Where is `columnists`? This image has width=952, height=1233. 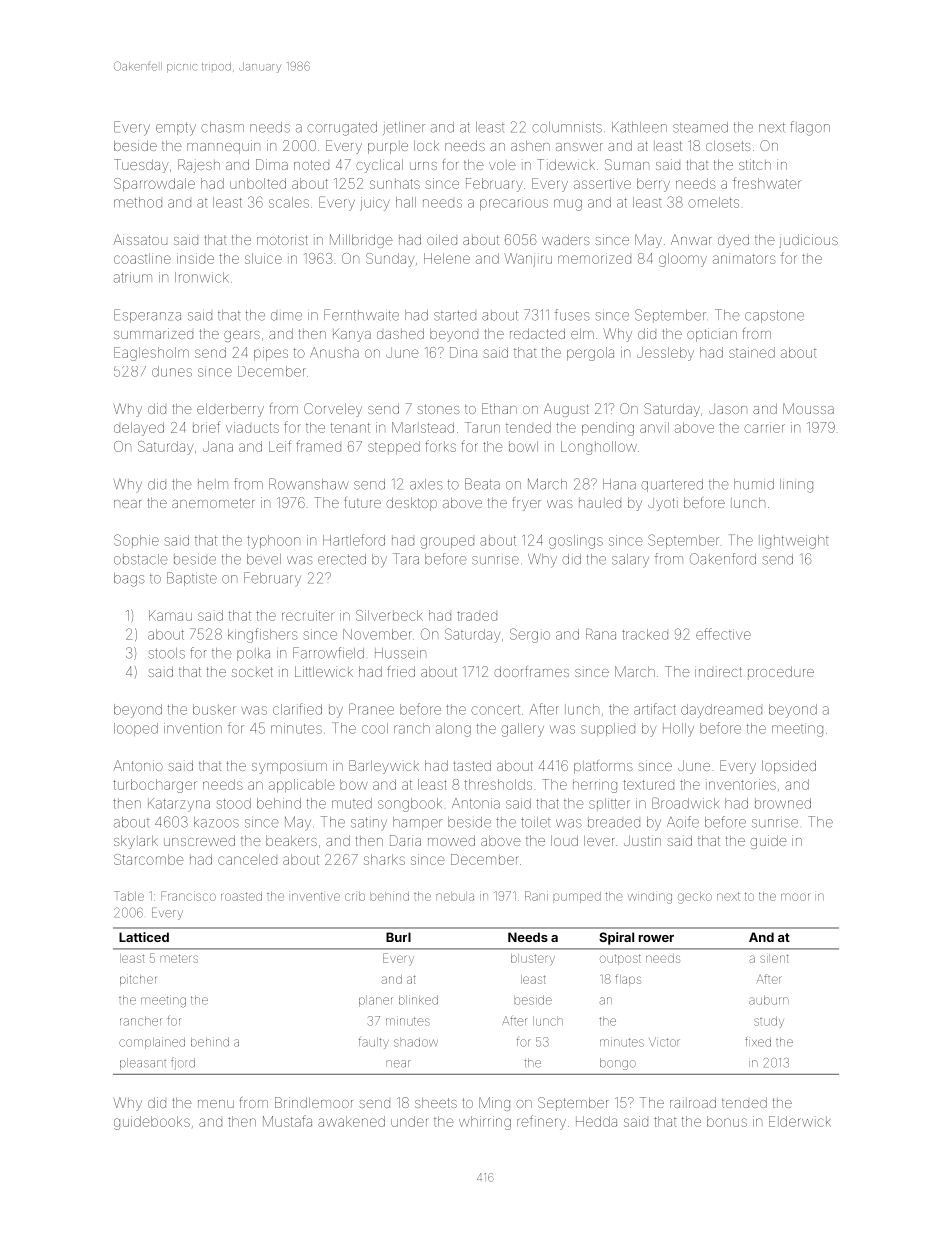 columnists is located at coordinates (567, 127).
